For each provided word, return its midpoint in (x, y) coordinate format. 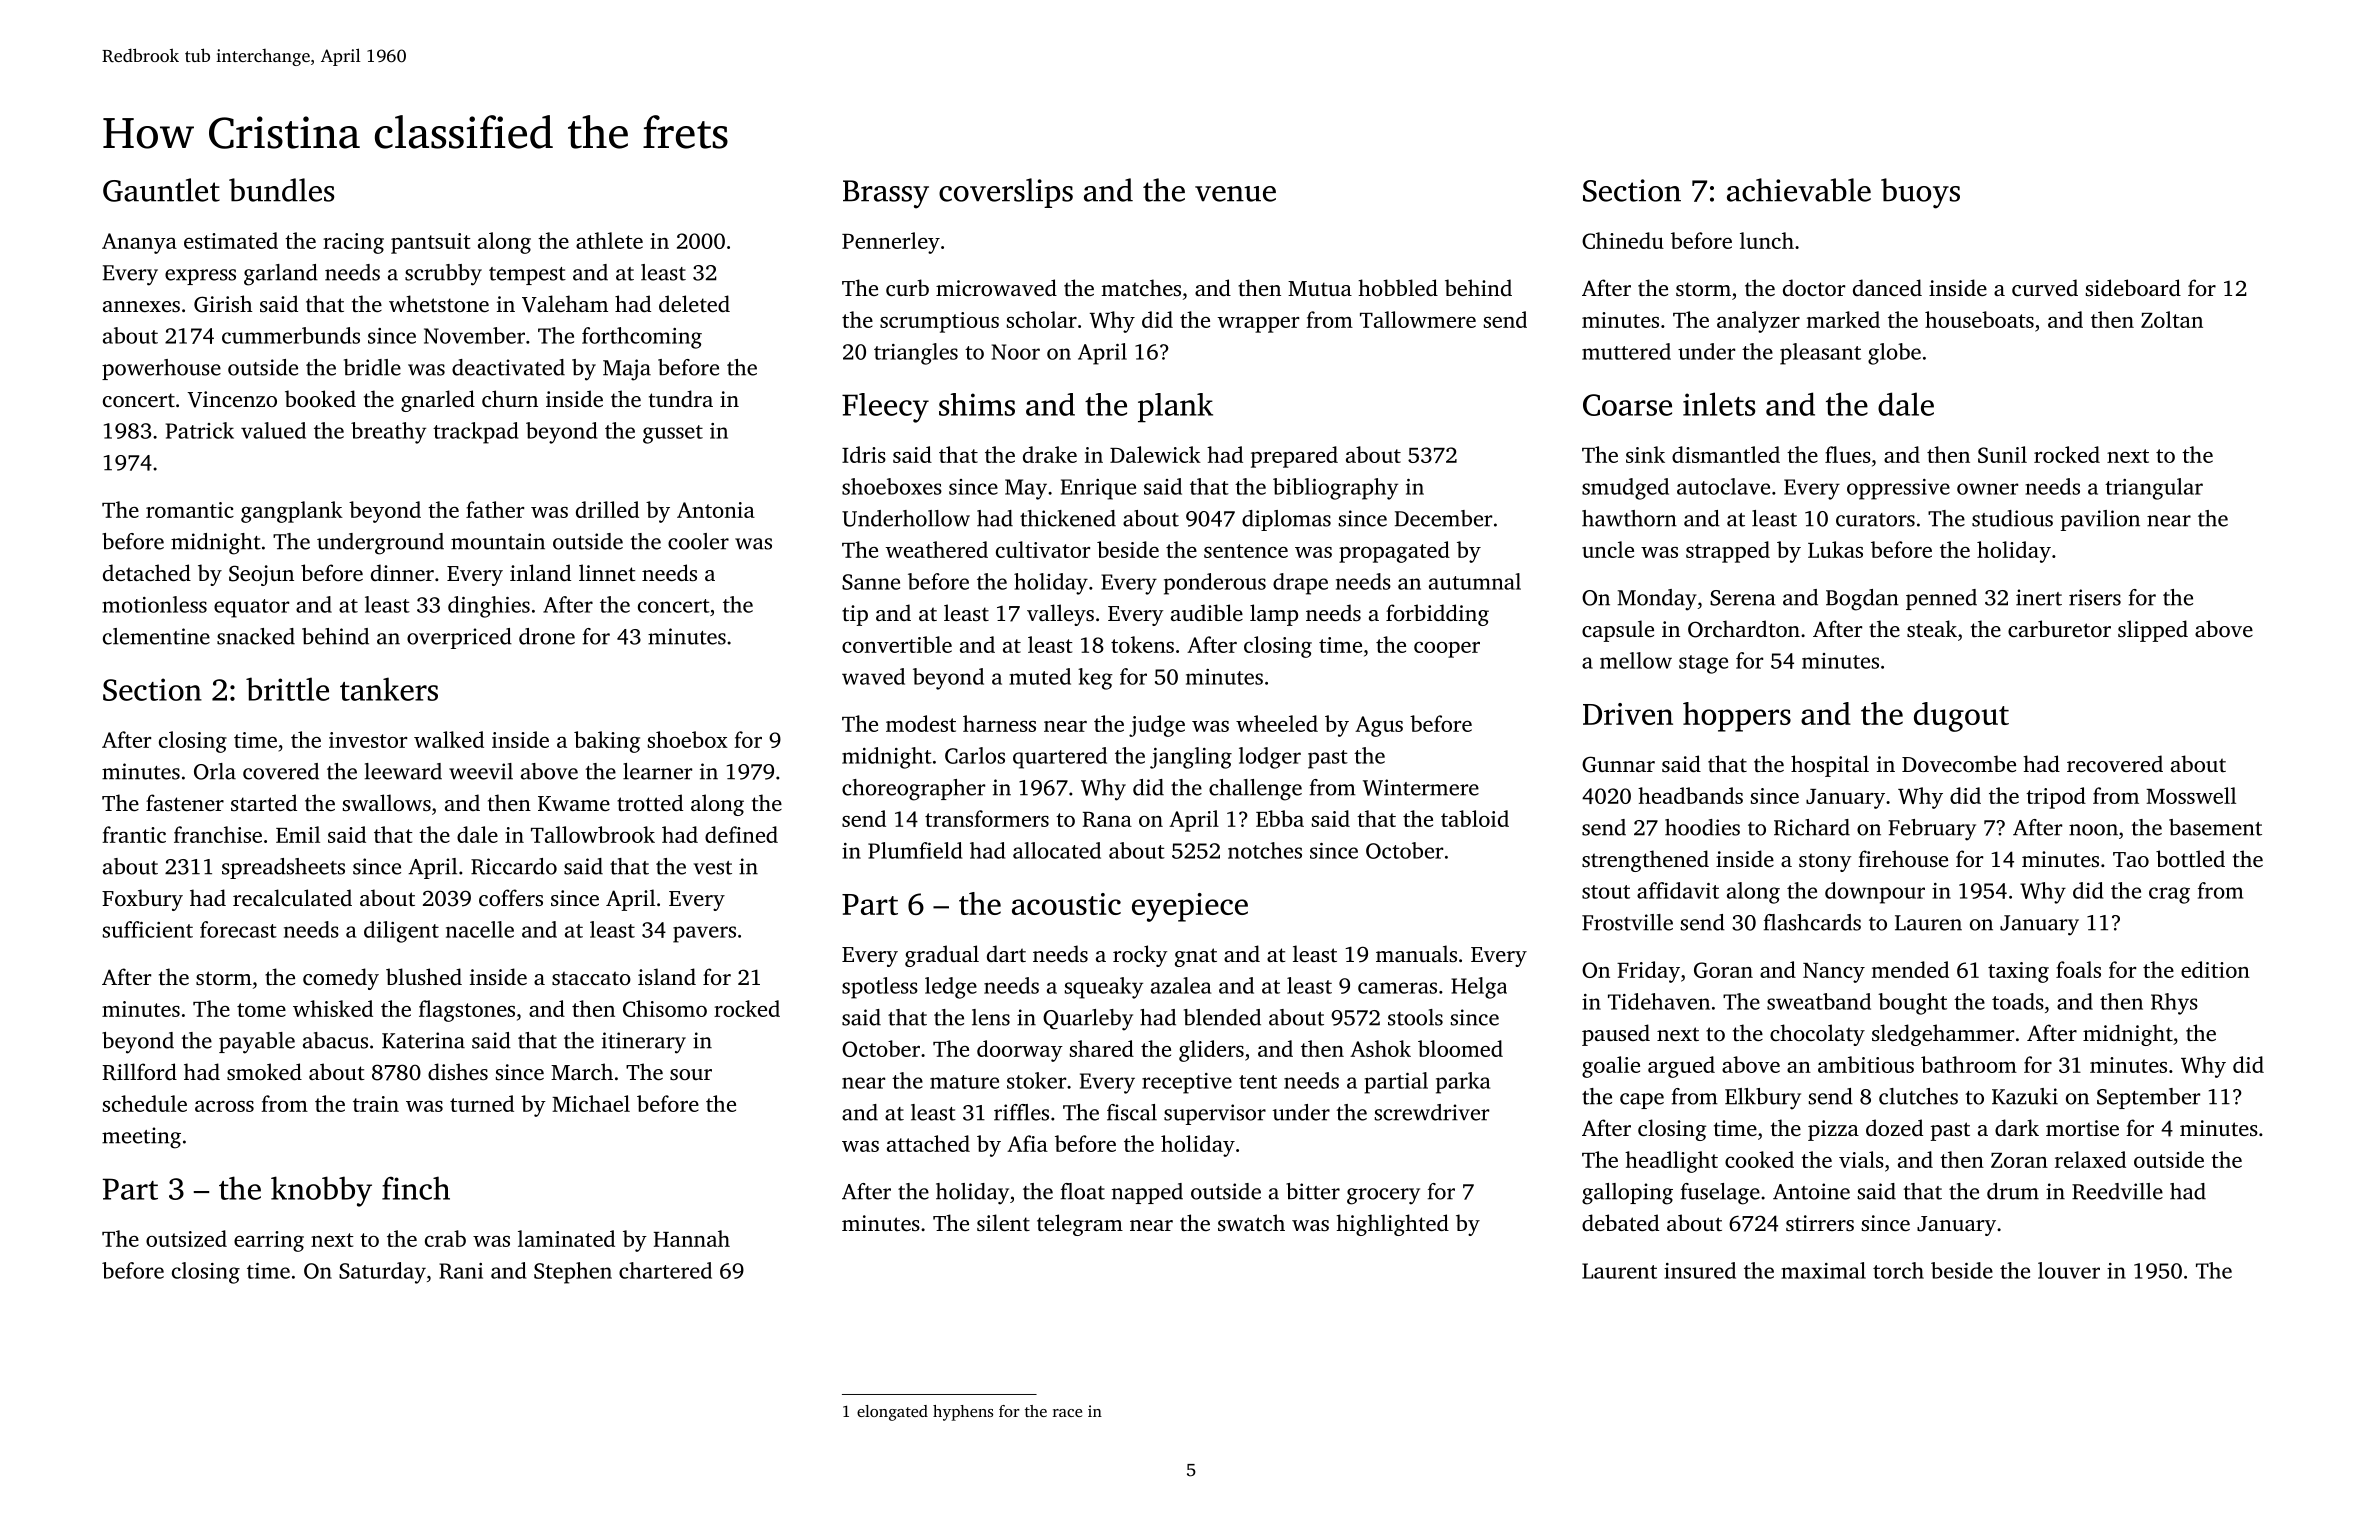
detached (147, 572)
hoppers (1737, 717)
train (376, 1104)
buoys (1920, 193)
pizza (1833, 1130)
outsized (186, 1238)
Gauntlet (161, 190)
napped (1147, 1193)
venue (1235, 194)
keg (1095, 679)
